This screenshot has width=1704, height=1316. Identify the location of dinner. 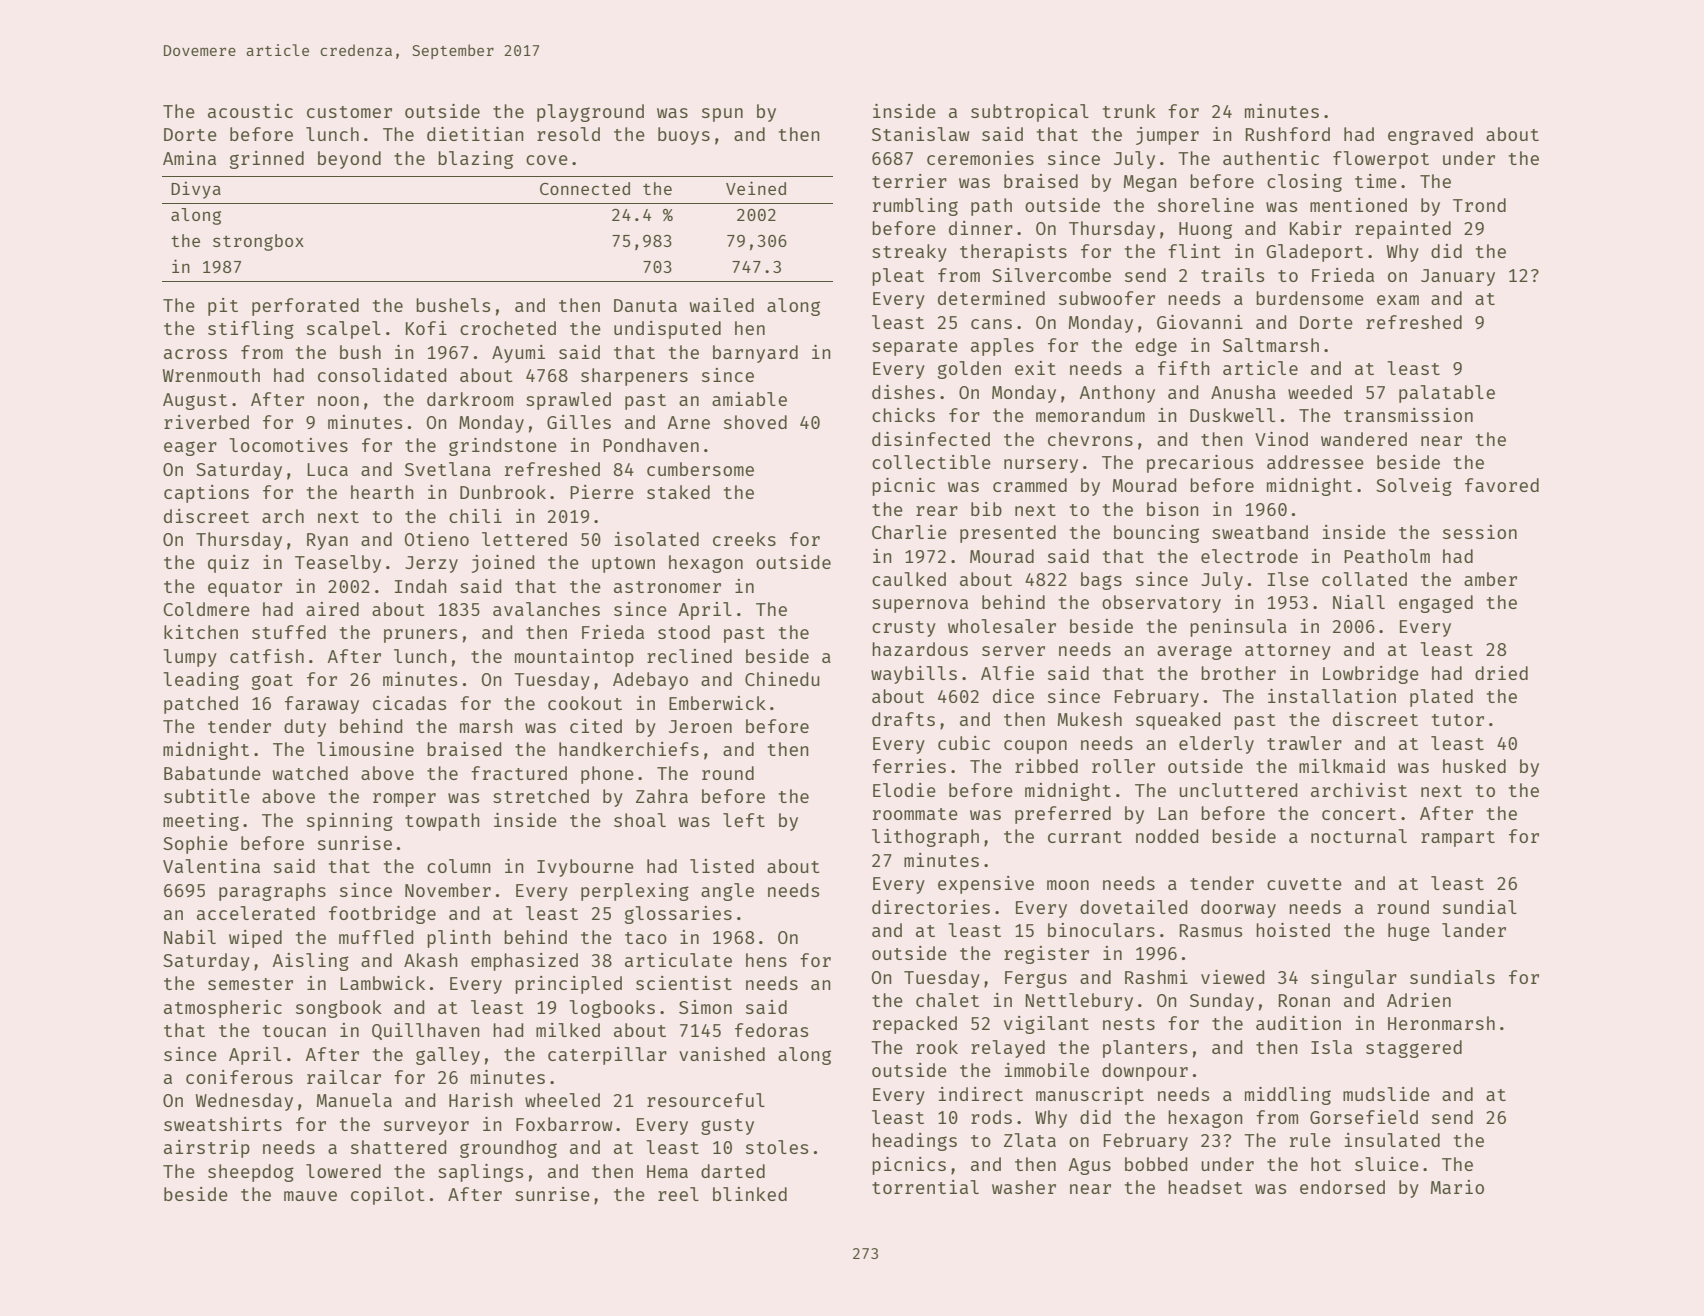
(981, 228).
